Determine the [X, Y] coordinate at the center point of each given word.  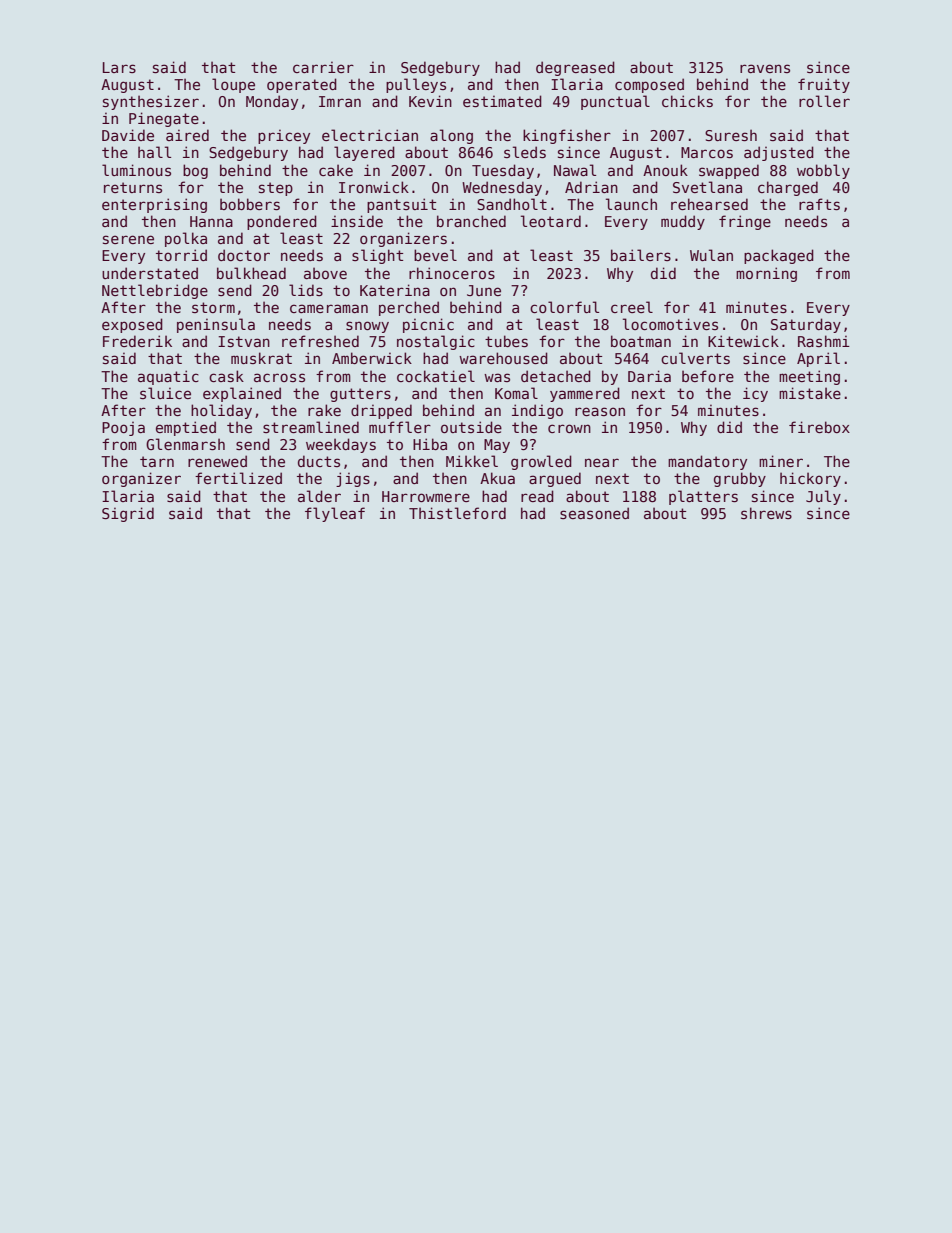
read [537, 496]
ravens [765, 68]
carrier [323, 67]
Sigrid [128, 514]
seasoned [594, 513]
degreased [575, 68]
